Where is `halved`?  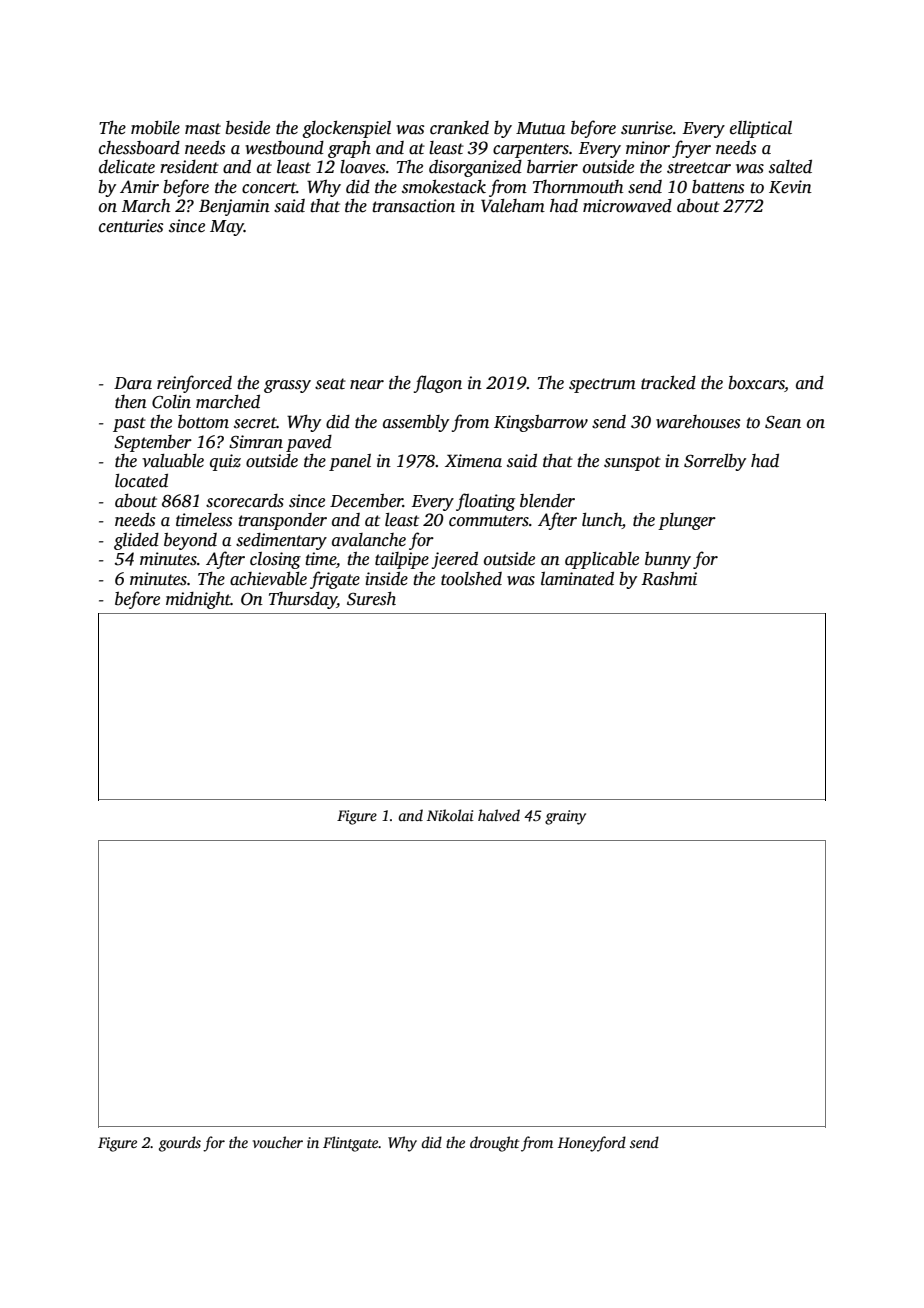
halved is located at coordinates (499, 815).
